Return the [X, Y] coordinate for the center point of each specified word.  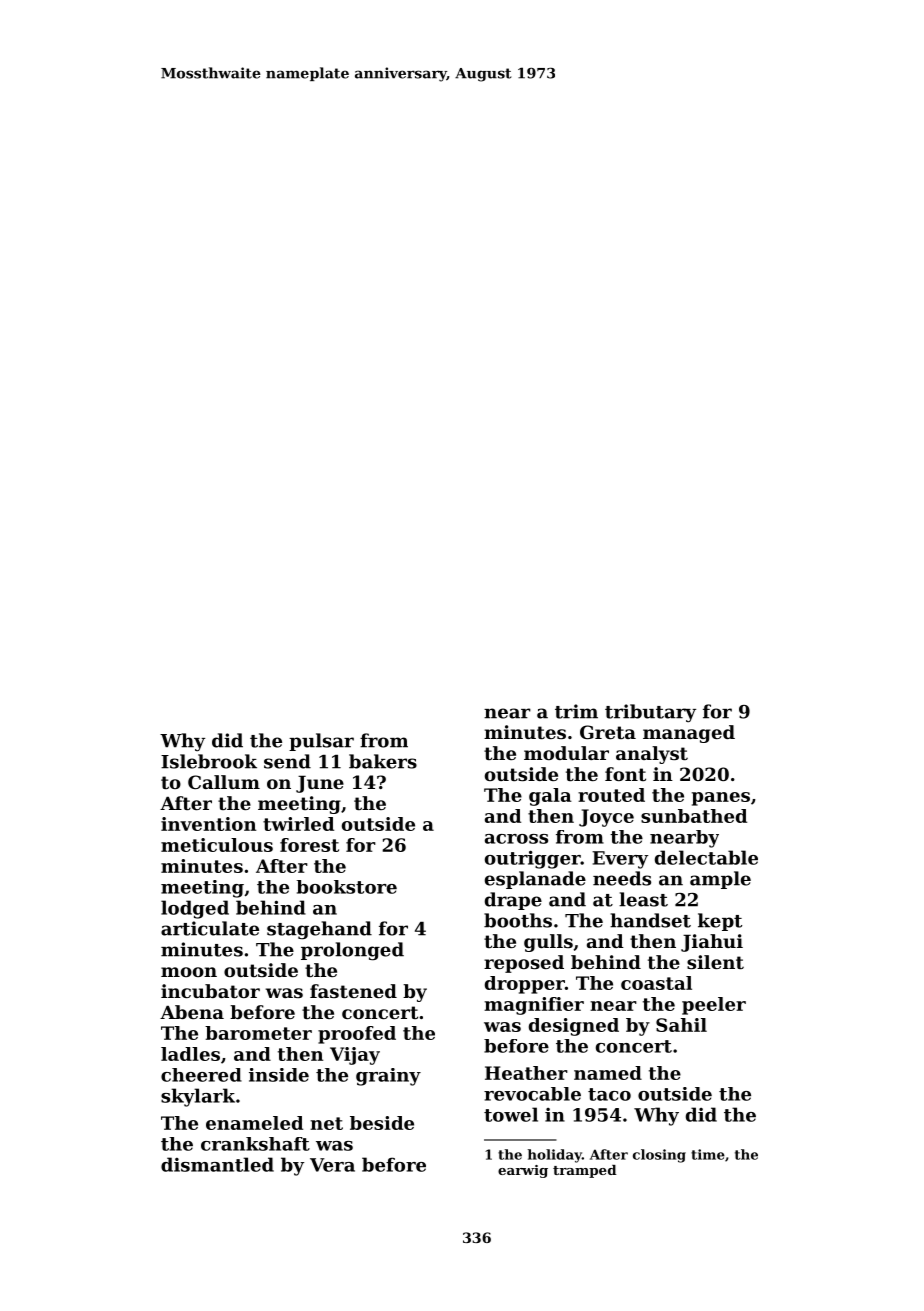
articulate [210, 928]
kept [720, 922]
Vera [332, 1165]
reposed [524, 964]
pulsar [321, 742]
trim [576, 711]
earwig [523, 1171]
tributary [650, 713]
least [643, 899]
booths [518, 920]
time [708, 1154]
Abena [192, 1012]
